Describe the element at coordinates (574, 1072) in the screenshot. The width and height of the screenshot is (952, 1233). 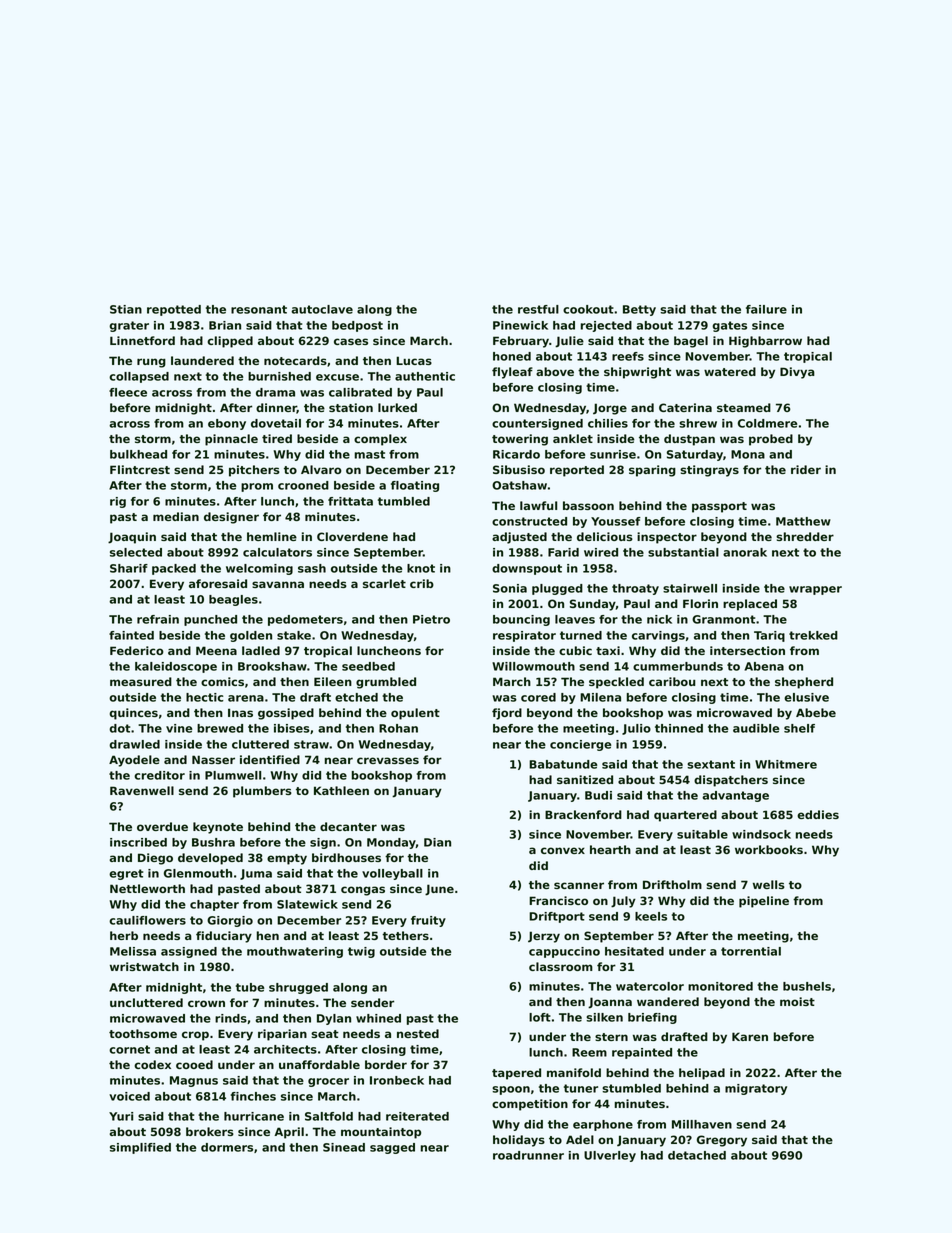
I see `manifold` at that location.
